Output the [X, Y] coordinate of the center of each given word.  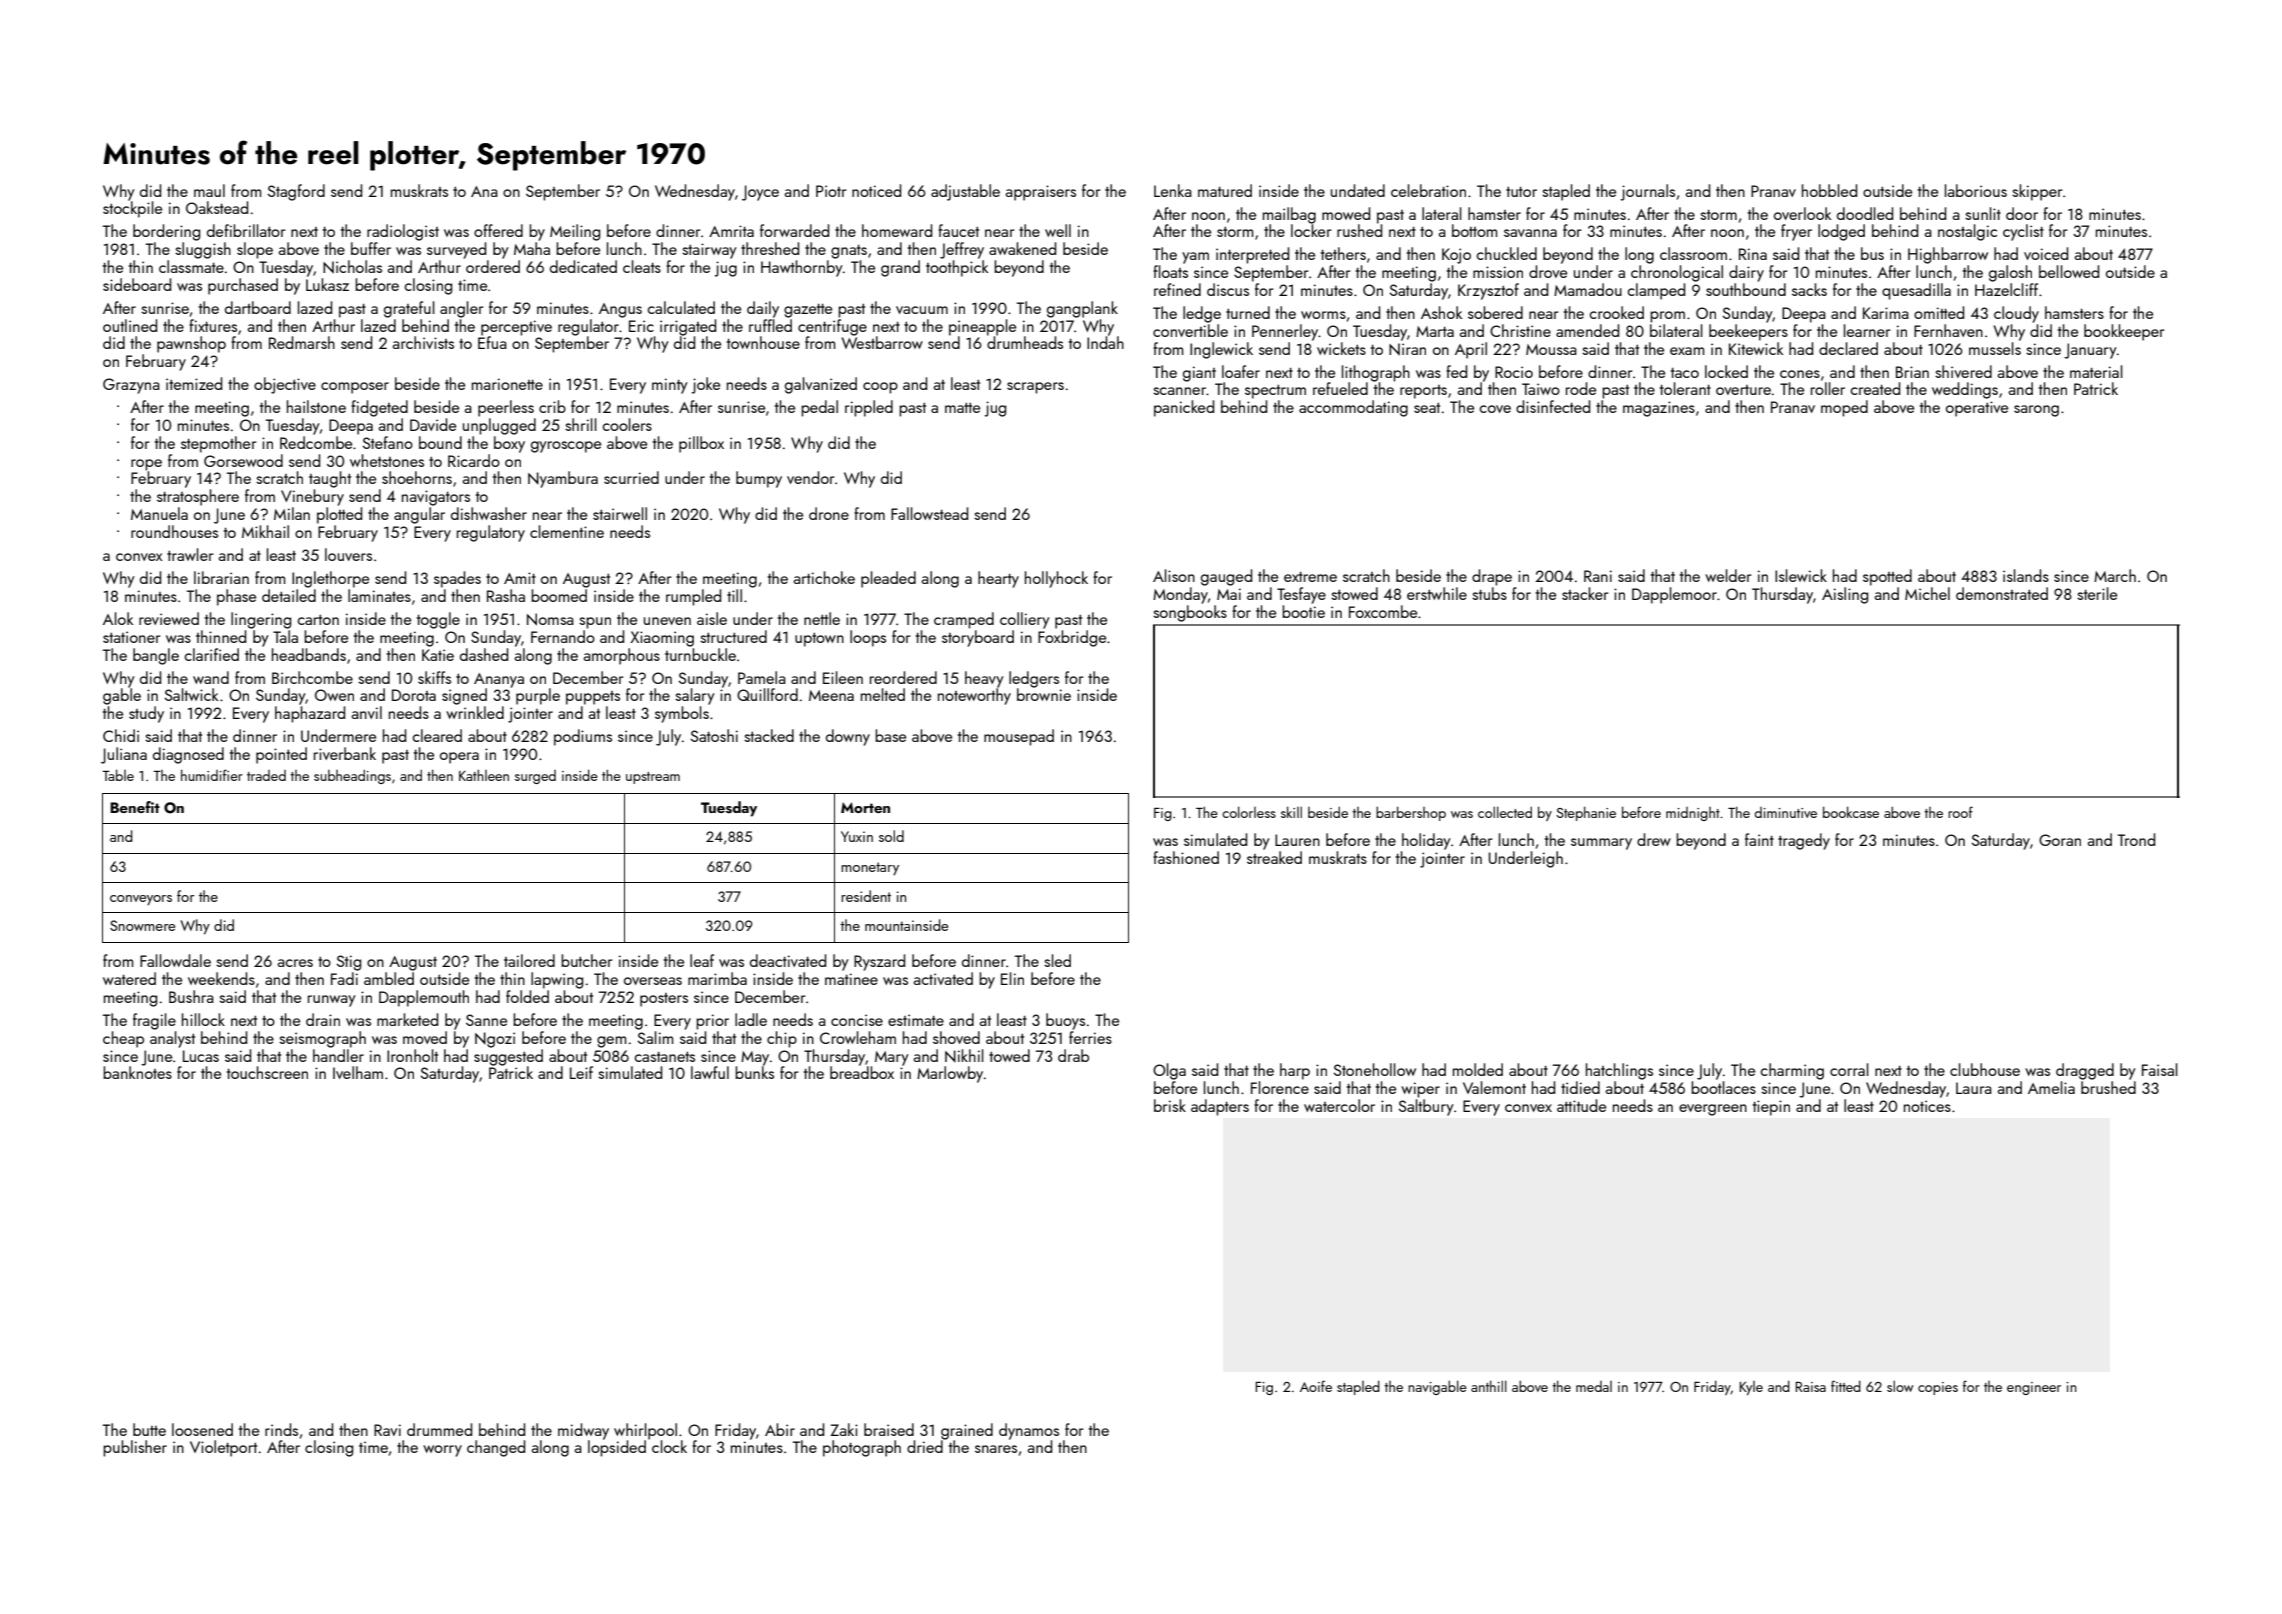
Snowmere [142, 925]
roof [1960, 812]
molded [1478, 1069]
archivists [423, 342]
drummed [439, 1429]
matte [962, 408]
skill [1291, 812]
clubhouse [1985, 1069]
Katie [438, 655]
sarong [2036, 411]
